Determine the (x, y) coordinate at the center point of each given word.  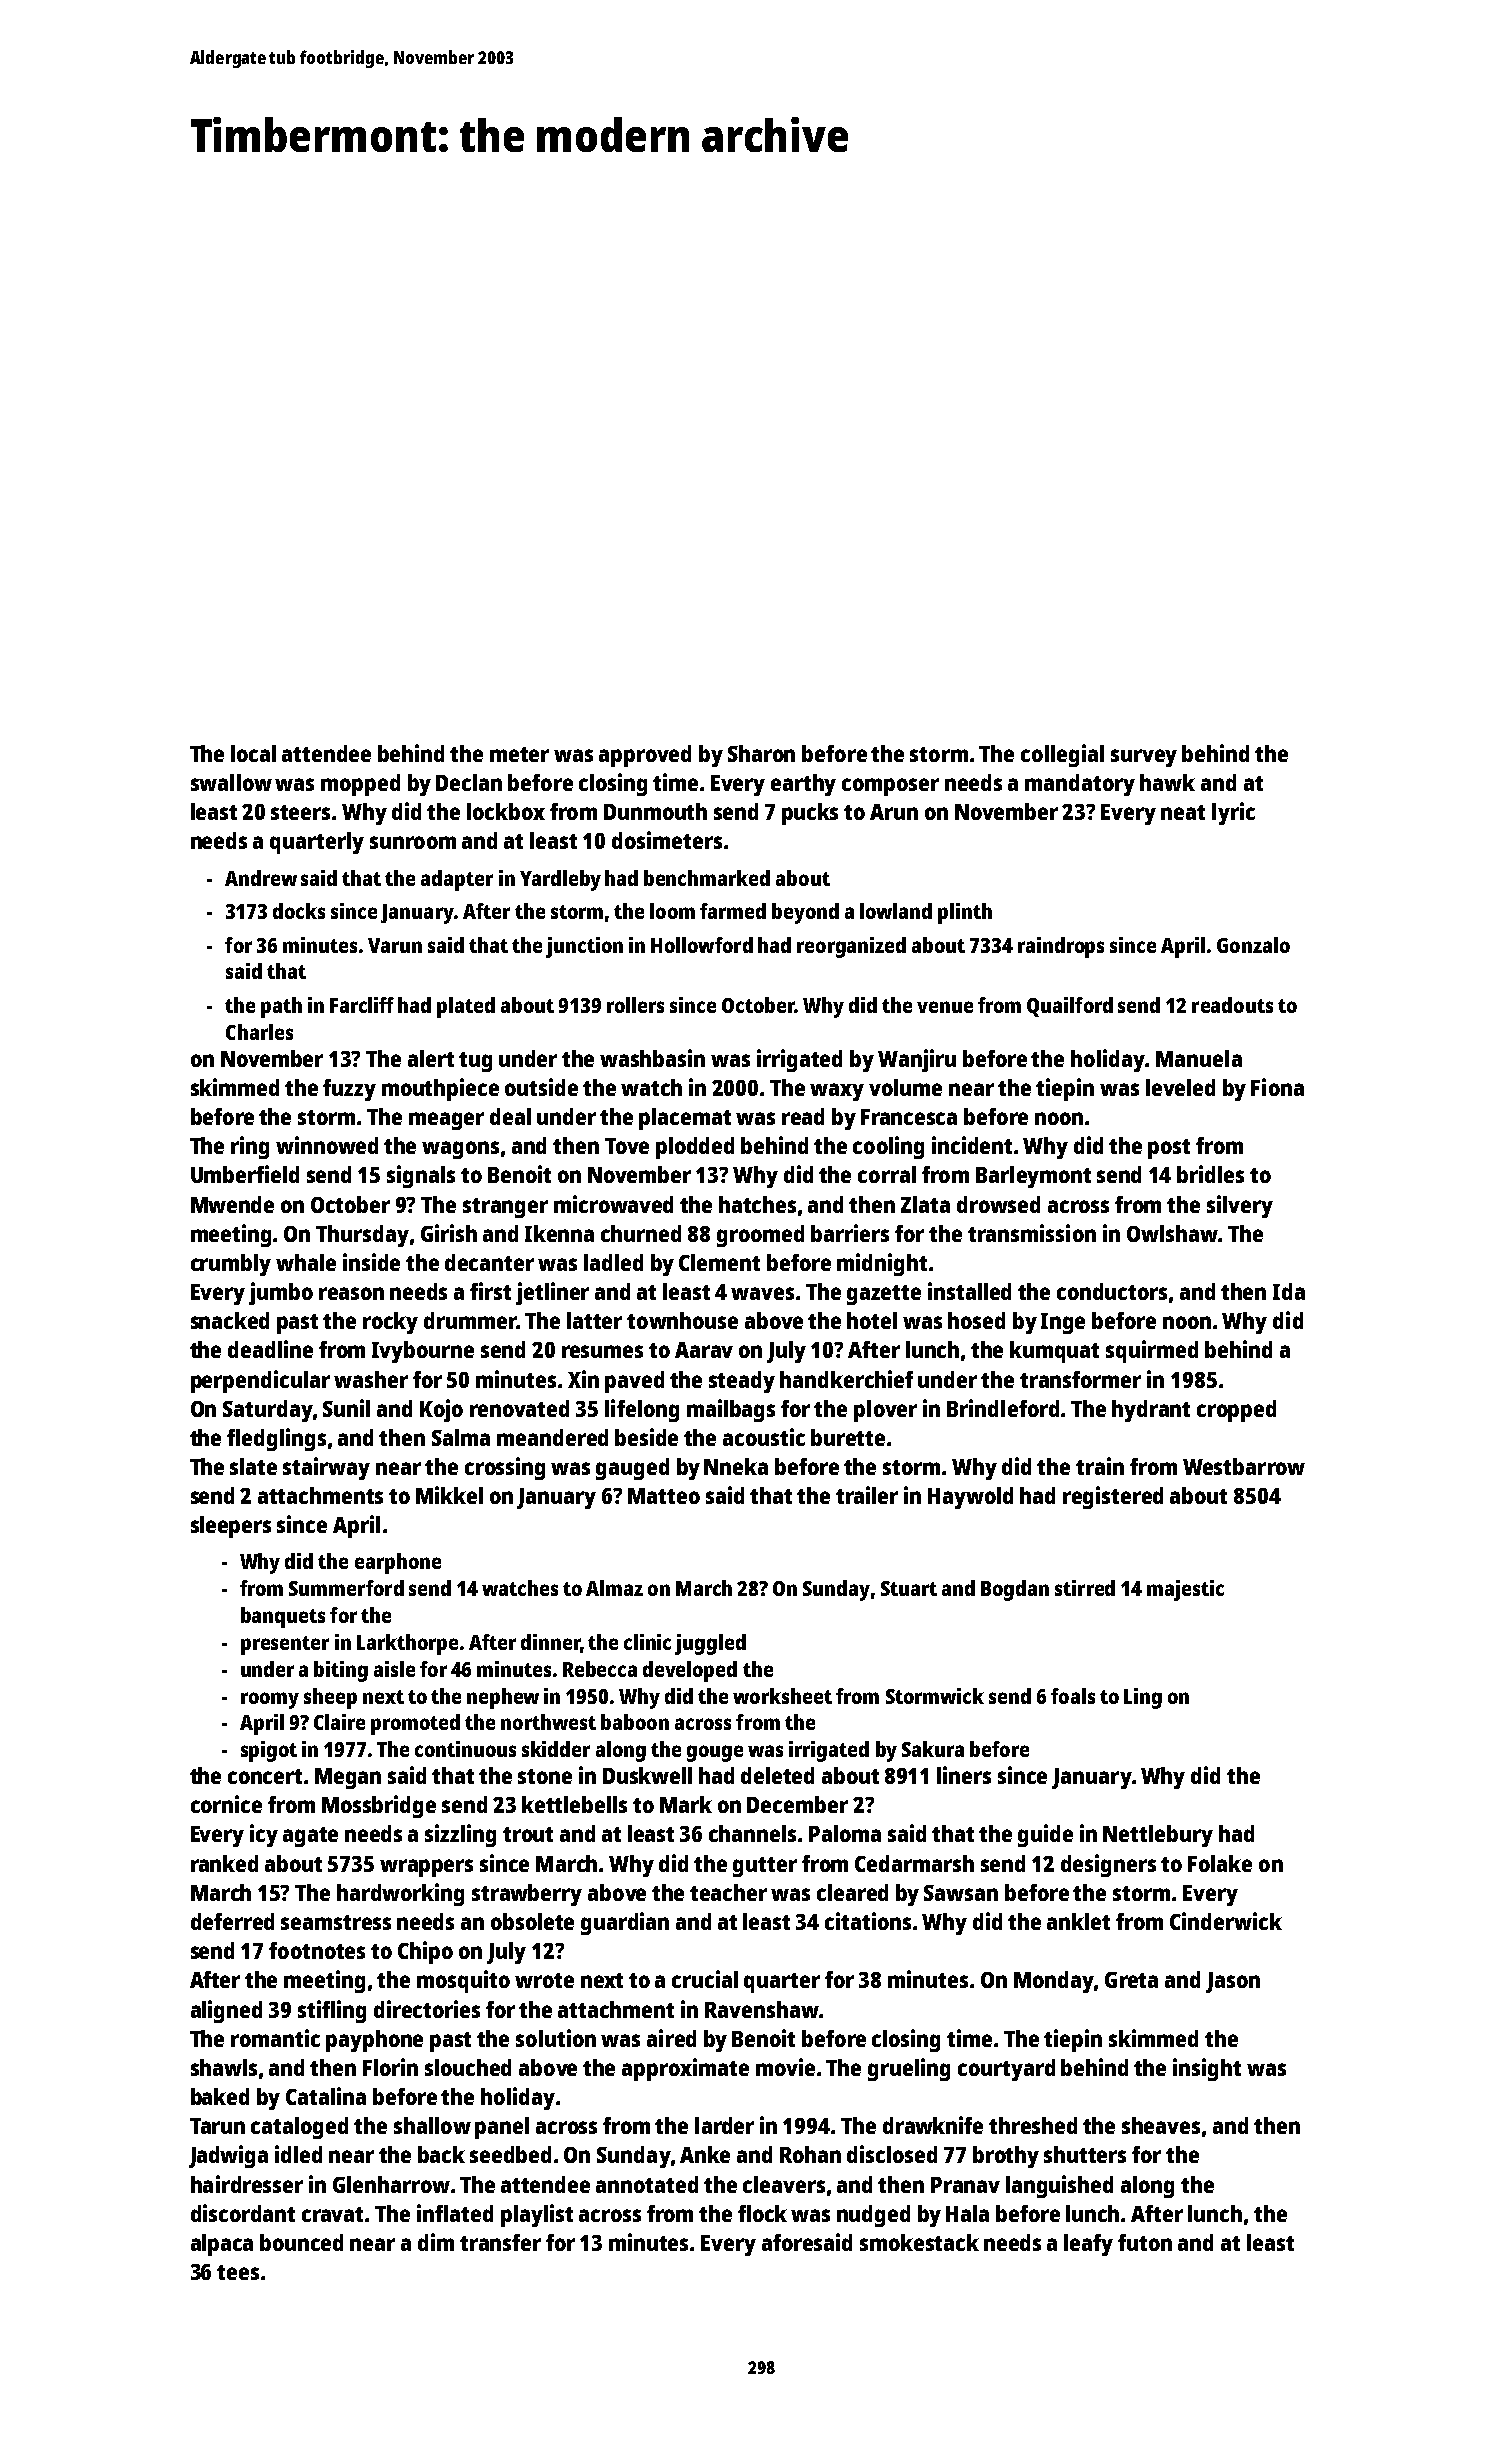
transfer (500, 2242)
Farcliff (362, 1005)
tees (238, 2272)
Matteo (664, 1496)
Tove (627, 1146)
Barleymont (1033, 1177)
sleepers (231, 1527)
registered (1113, 1497)
